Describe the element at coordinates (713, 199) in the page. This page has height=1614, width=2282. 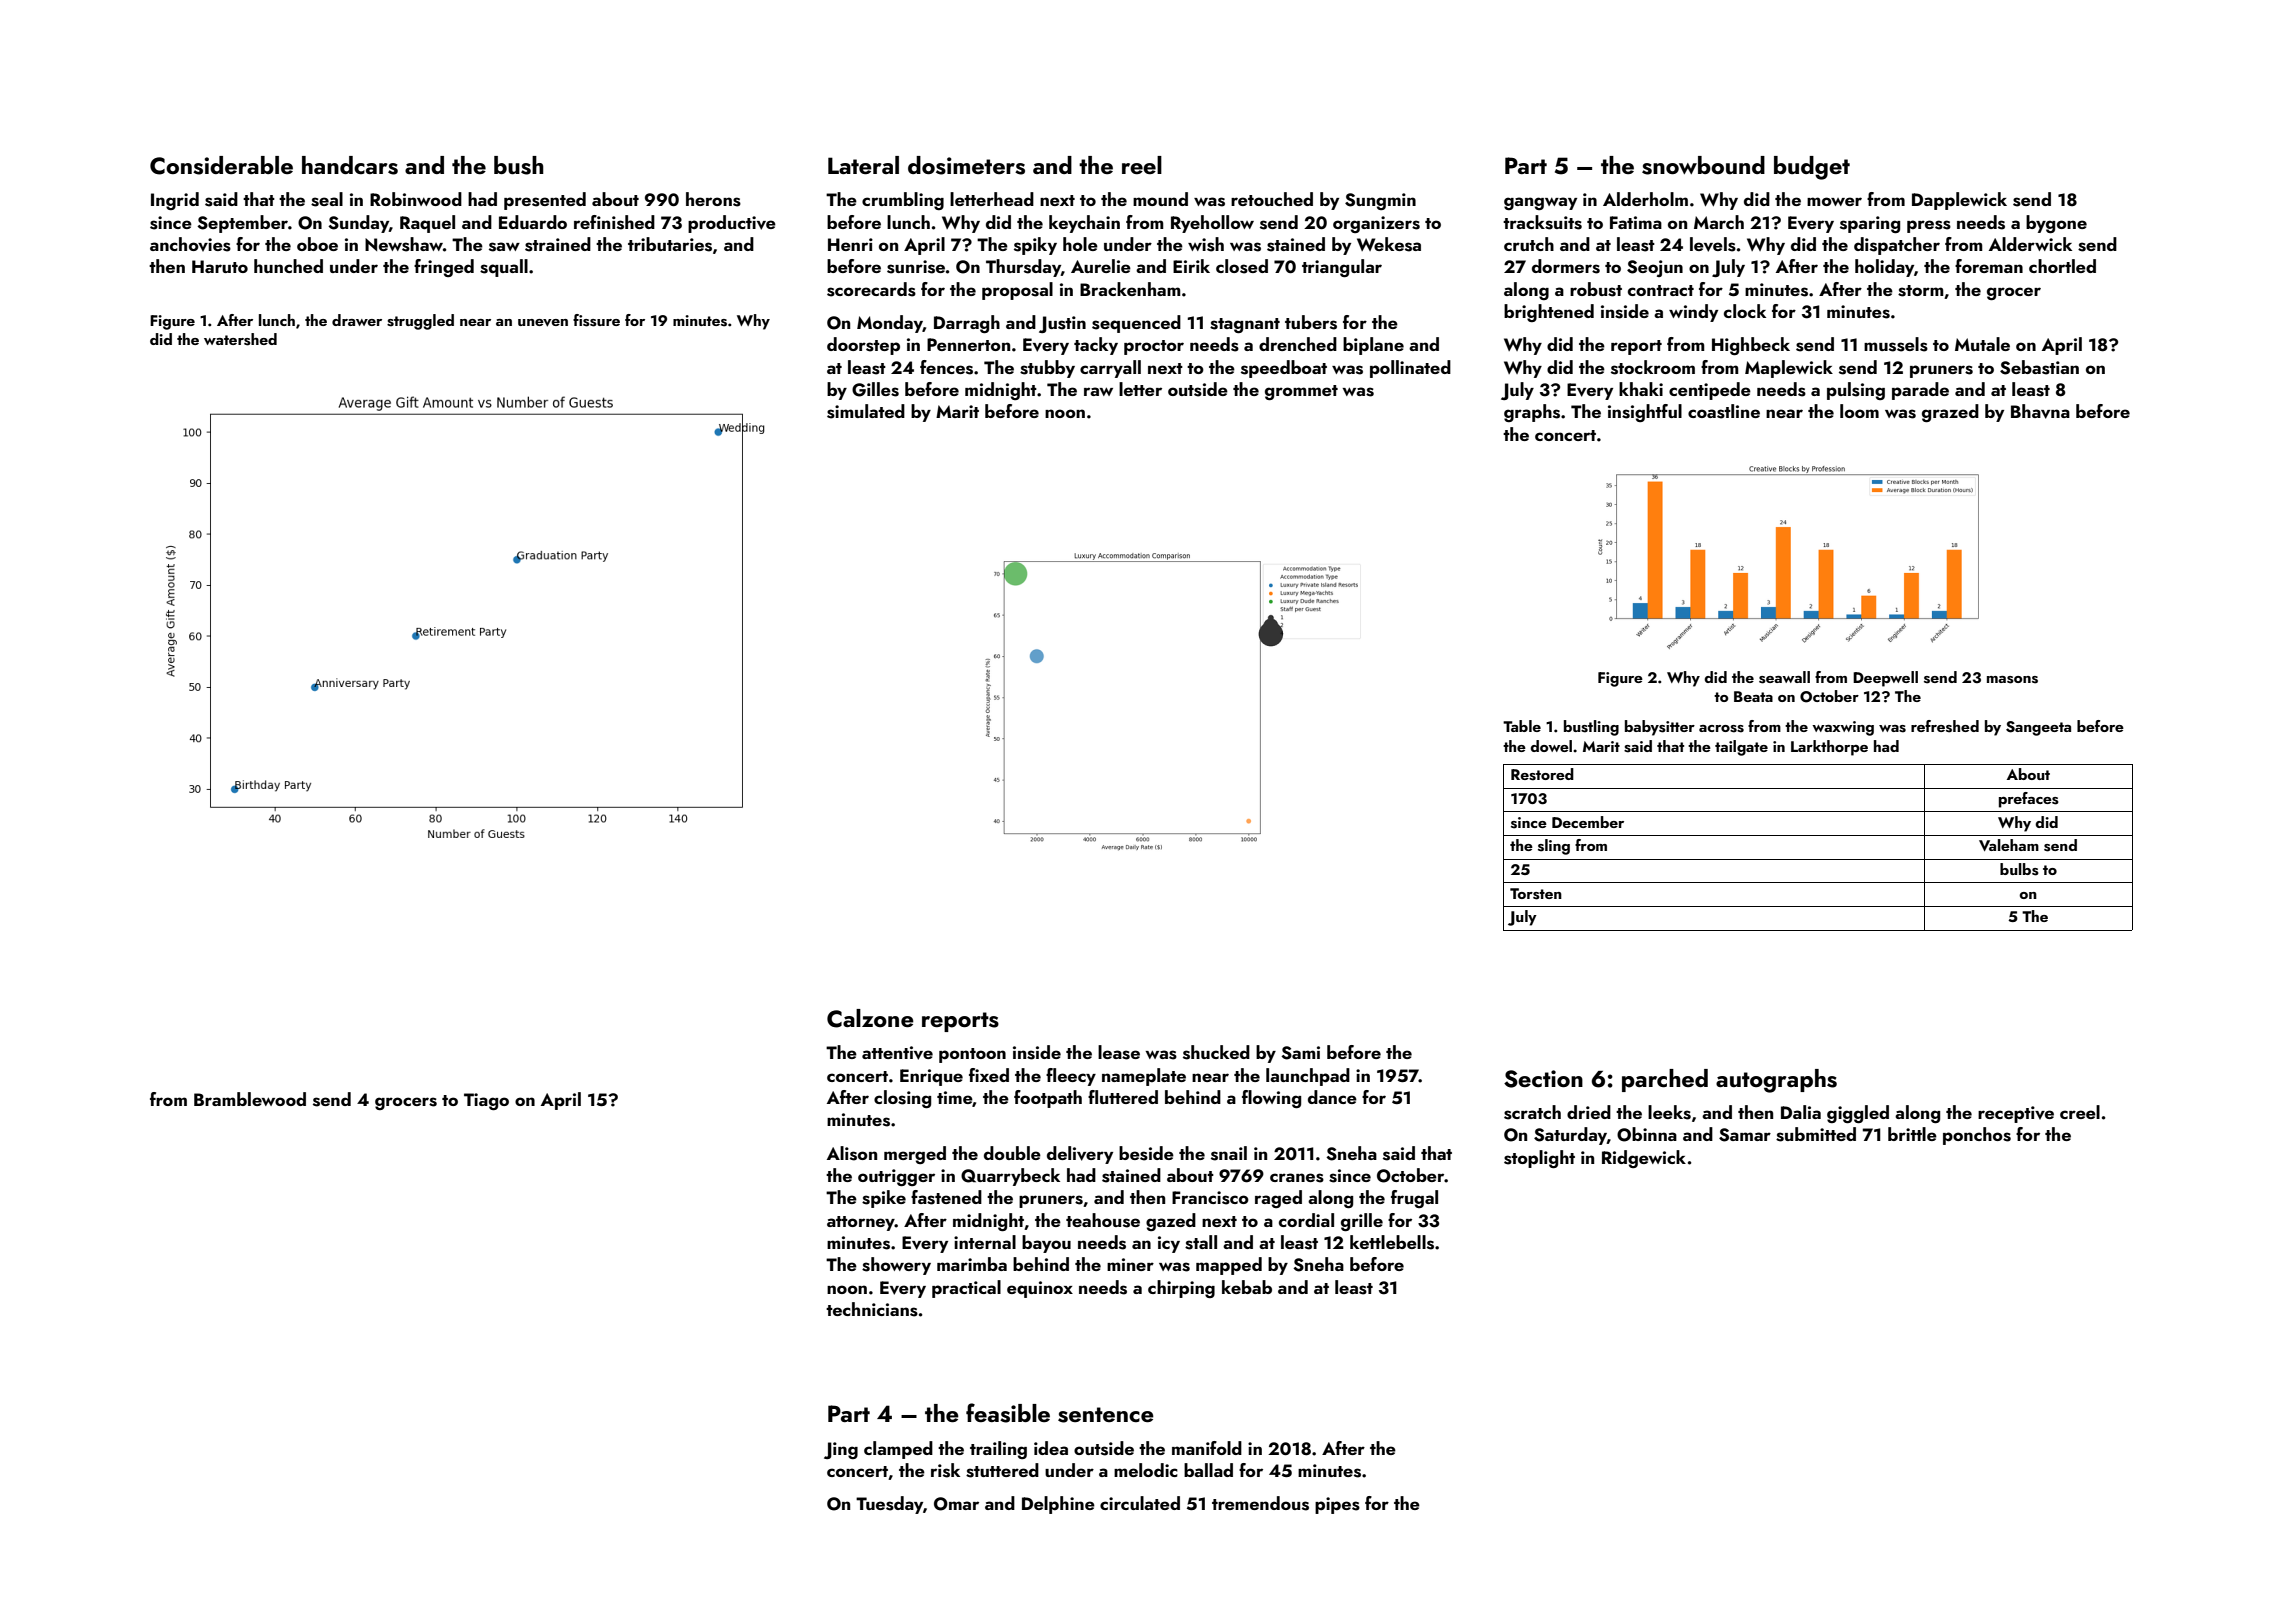
I see `herons` at that location.
